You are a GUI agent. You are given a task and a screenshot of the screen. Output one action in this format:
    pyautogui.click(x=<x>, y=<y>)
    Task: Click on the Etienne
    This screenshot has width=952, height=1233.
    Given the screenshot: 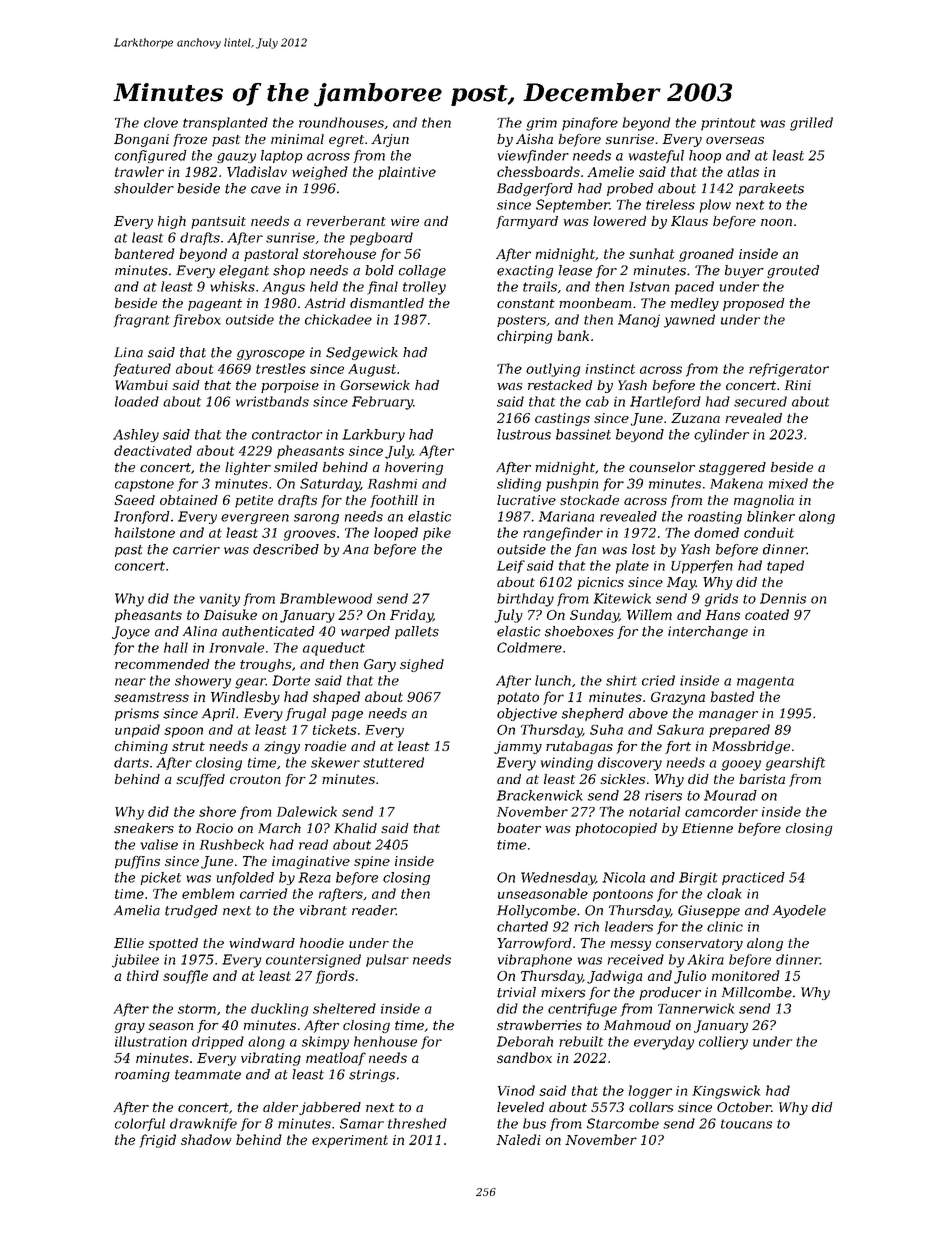 What is the action you would take?
    pyautogui.click(x=707, y=828)
